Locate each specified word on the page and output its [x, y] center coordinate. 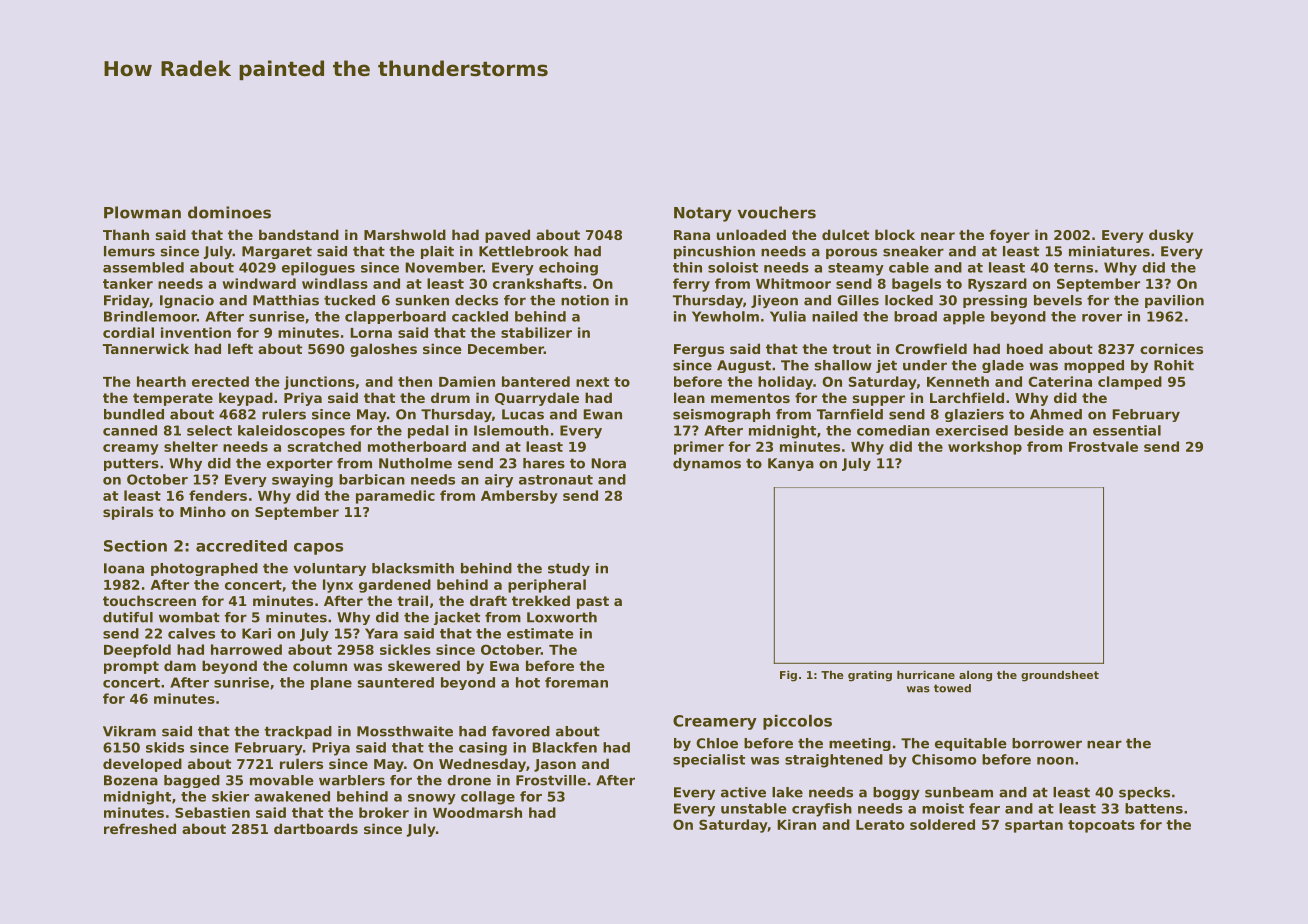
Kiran [796, 824]
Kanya [791, 464]
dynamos [707, 464]
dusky [1171, 236]
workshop [985, 448]
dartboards [316, 828]
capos [318, 549]
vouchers [777, 212]
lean [689, 397]
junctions [319, 383]
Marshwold [405, 234]
